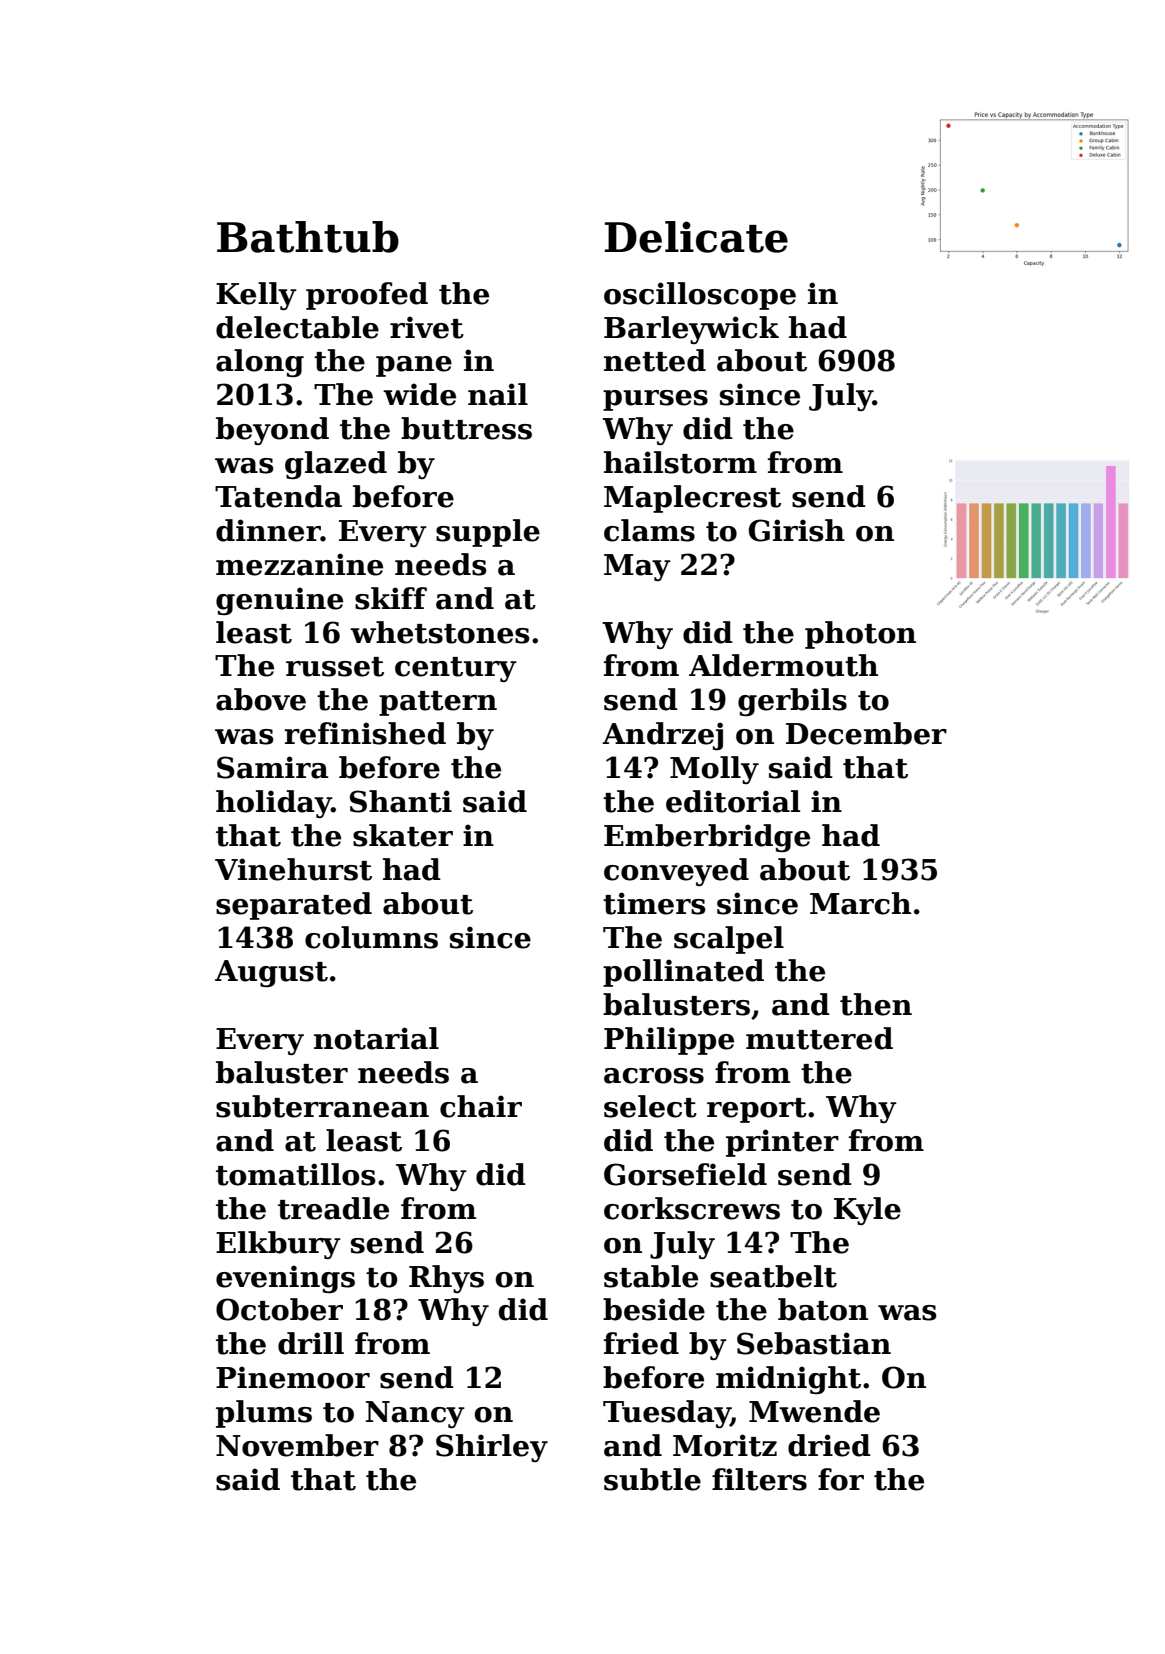  Describe the element at coordinates (367, 296) in the image. I see `proofed` at that location.
